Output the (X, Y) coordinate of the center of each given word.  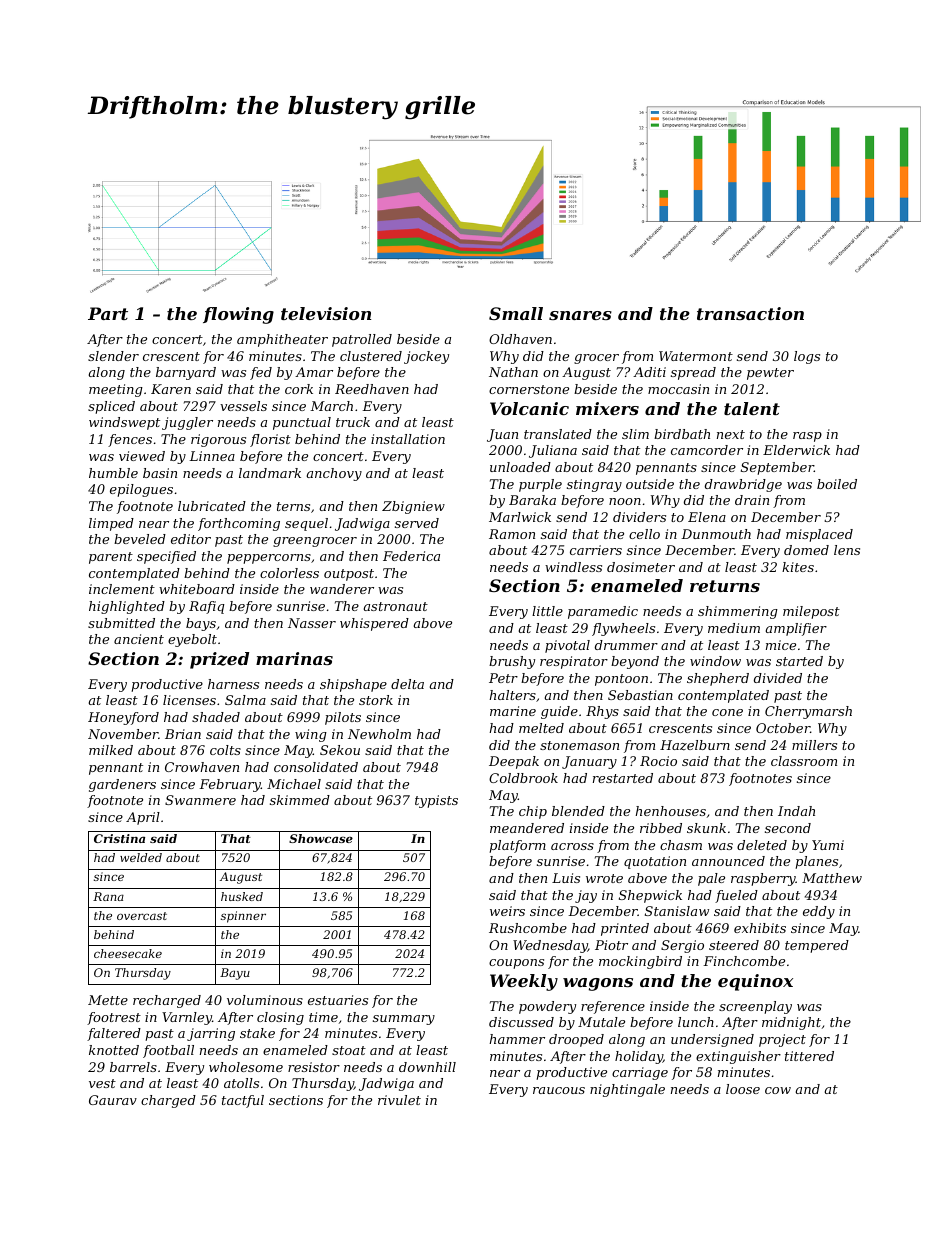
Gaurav (113, 1100)
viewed (142, 456)
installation (408, 439)
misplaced (819, 535)
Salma (245, 700)
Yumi (828, 845)
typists (436, 801)
